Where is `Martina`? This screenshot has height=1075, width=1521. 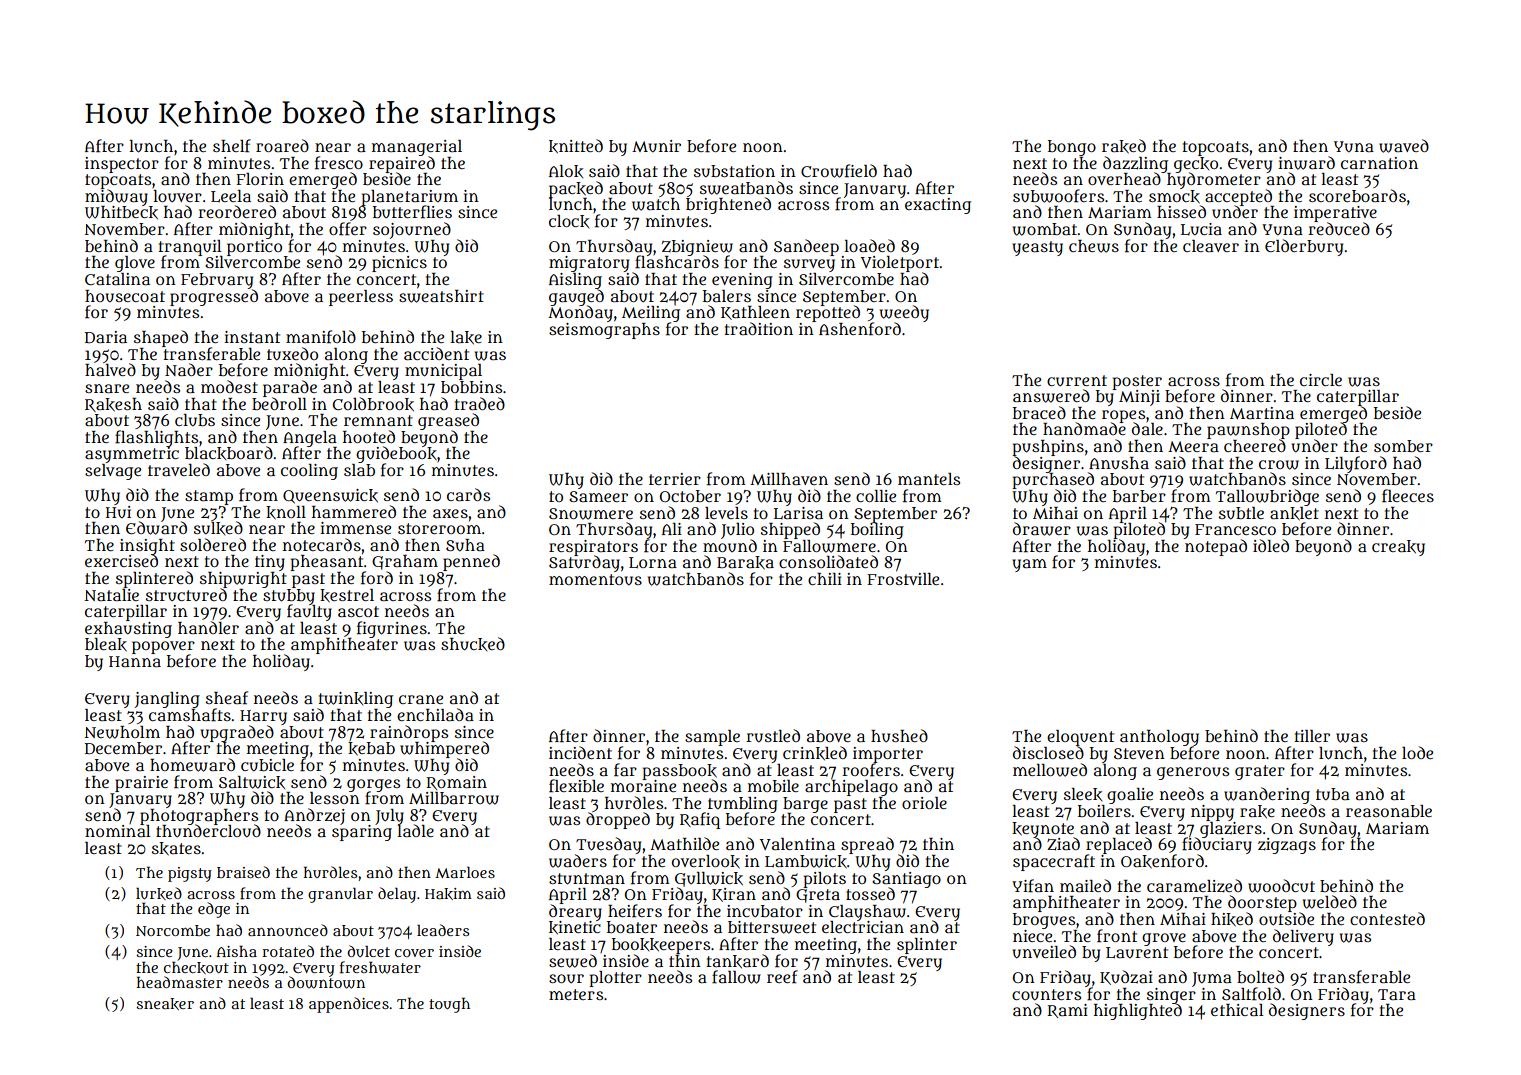 Martina is located at coordinates (1262, 413).
